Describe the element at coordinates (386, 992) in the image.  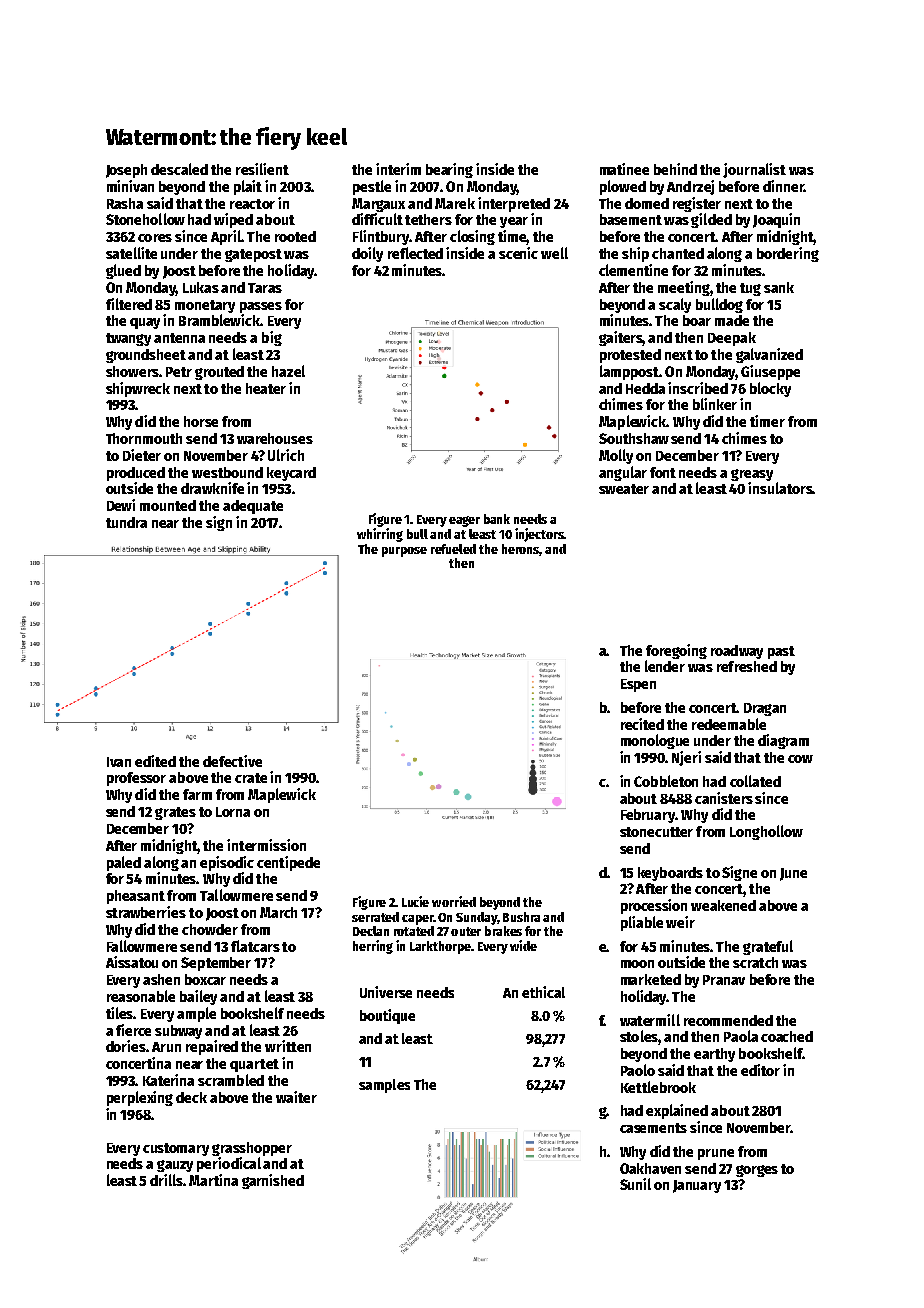
I see `Universe` at that location.
